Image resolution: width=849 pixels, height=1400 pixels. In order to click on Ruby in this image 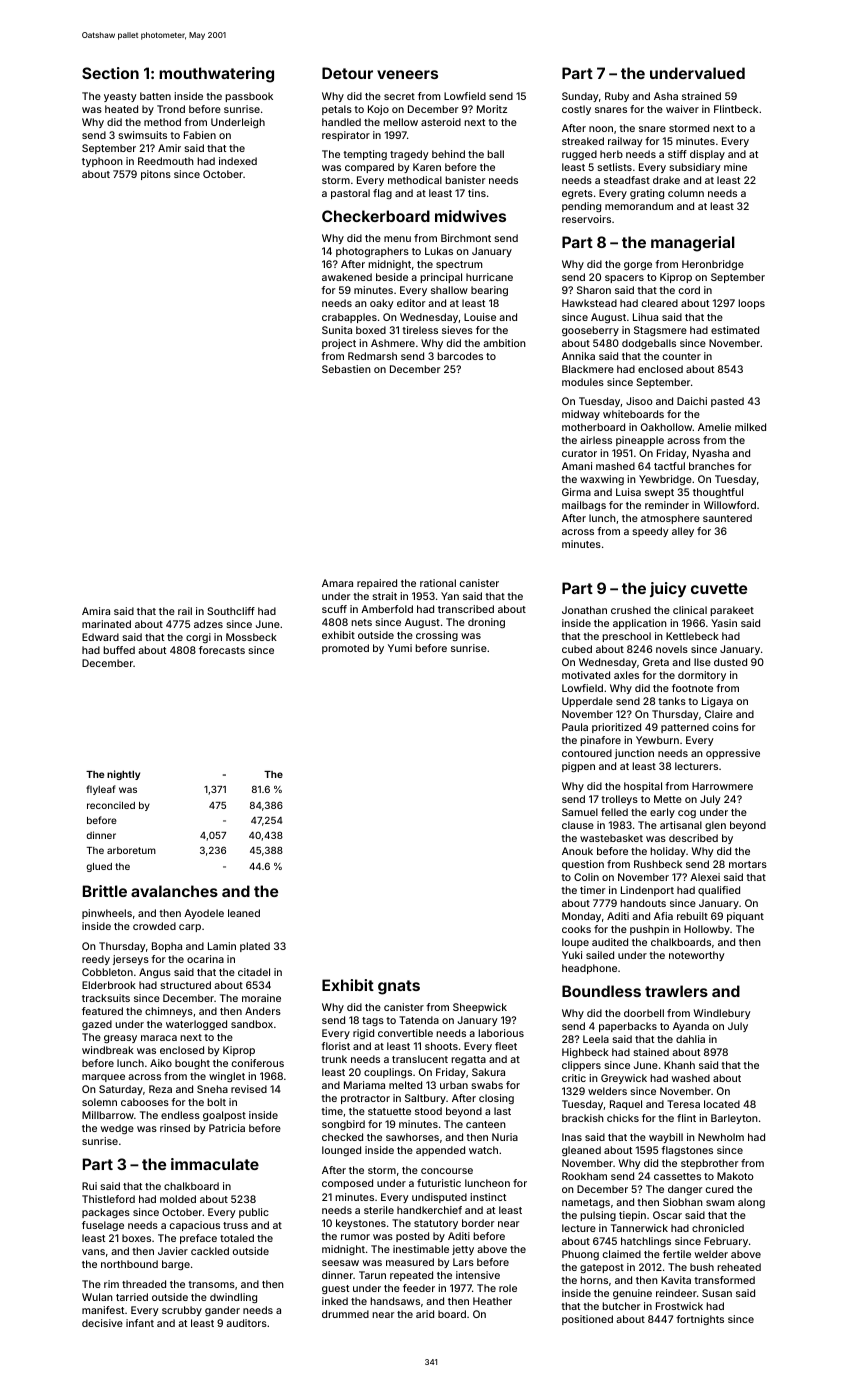, I will do `click(617, 97)`.
